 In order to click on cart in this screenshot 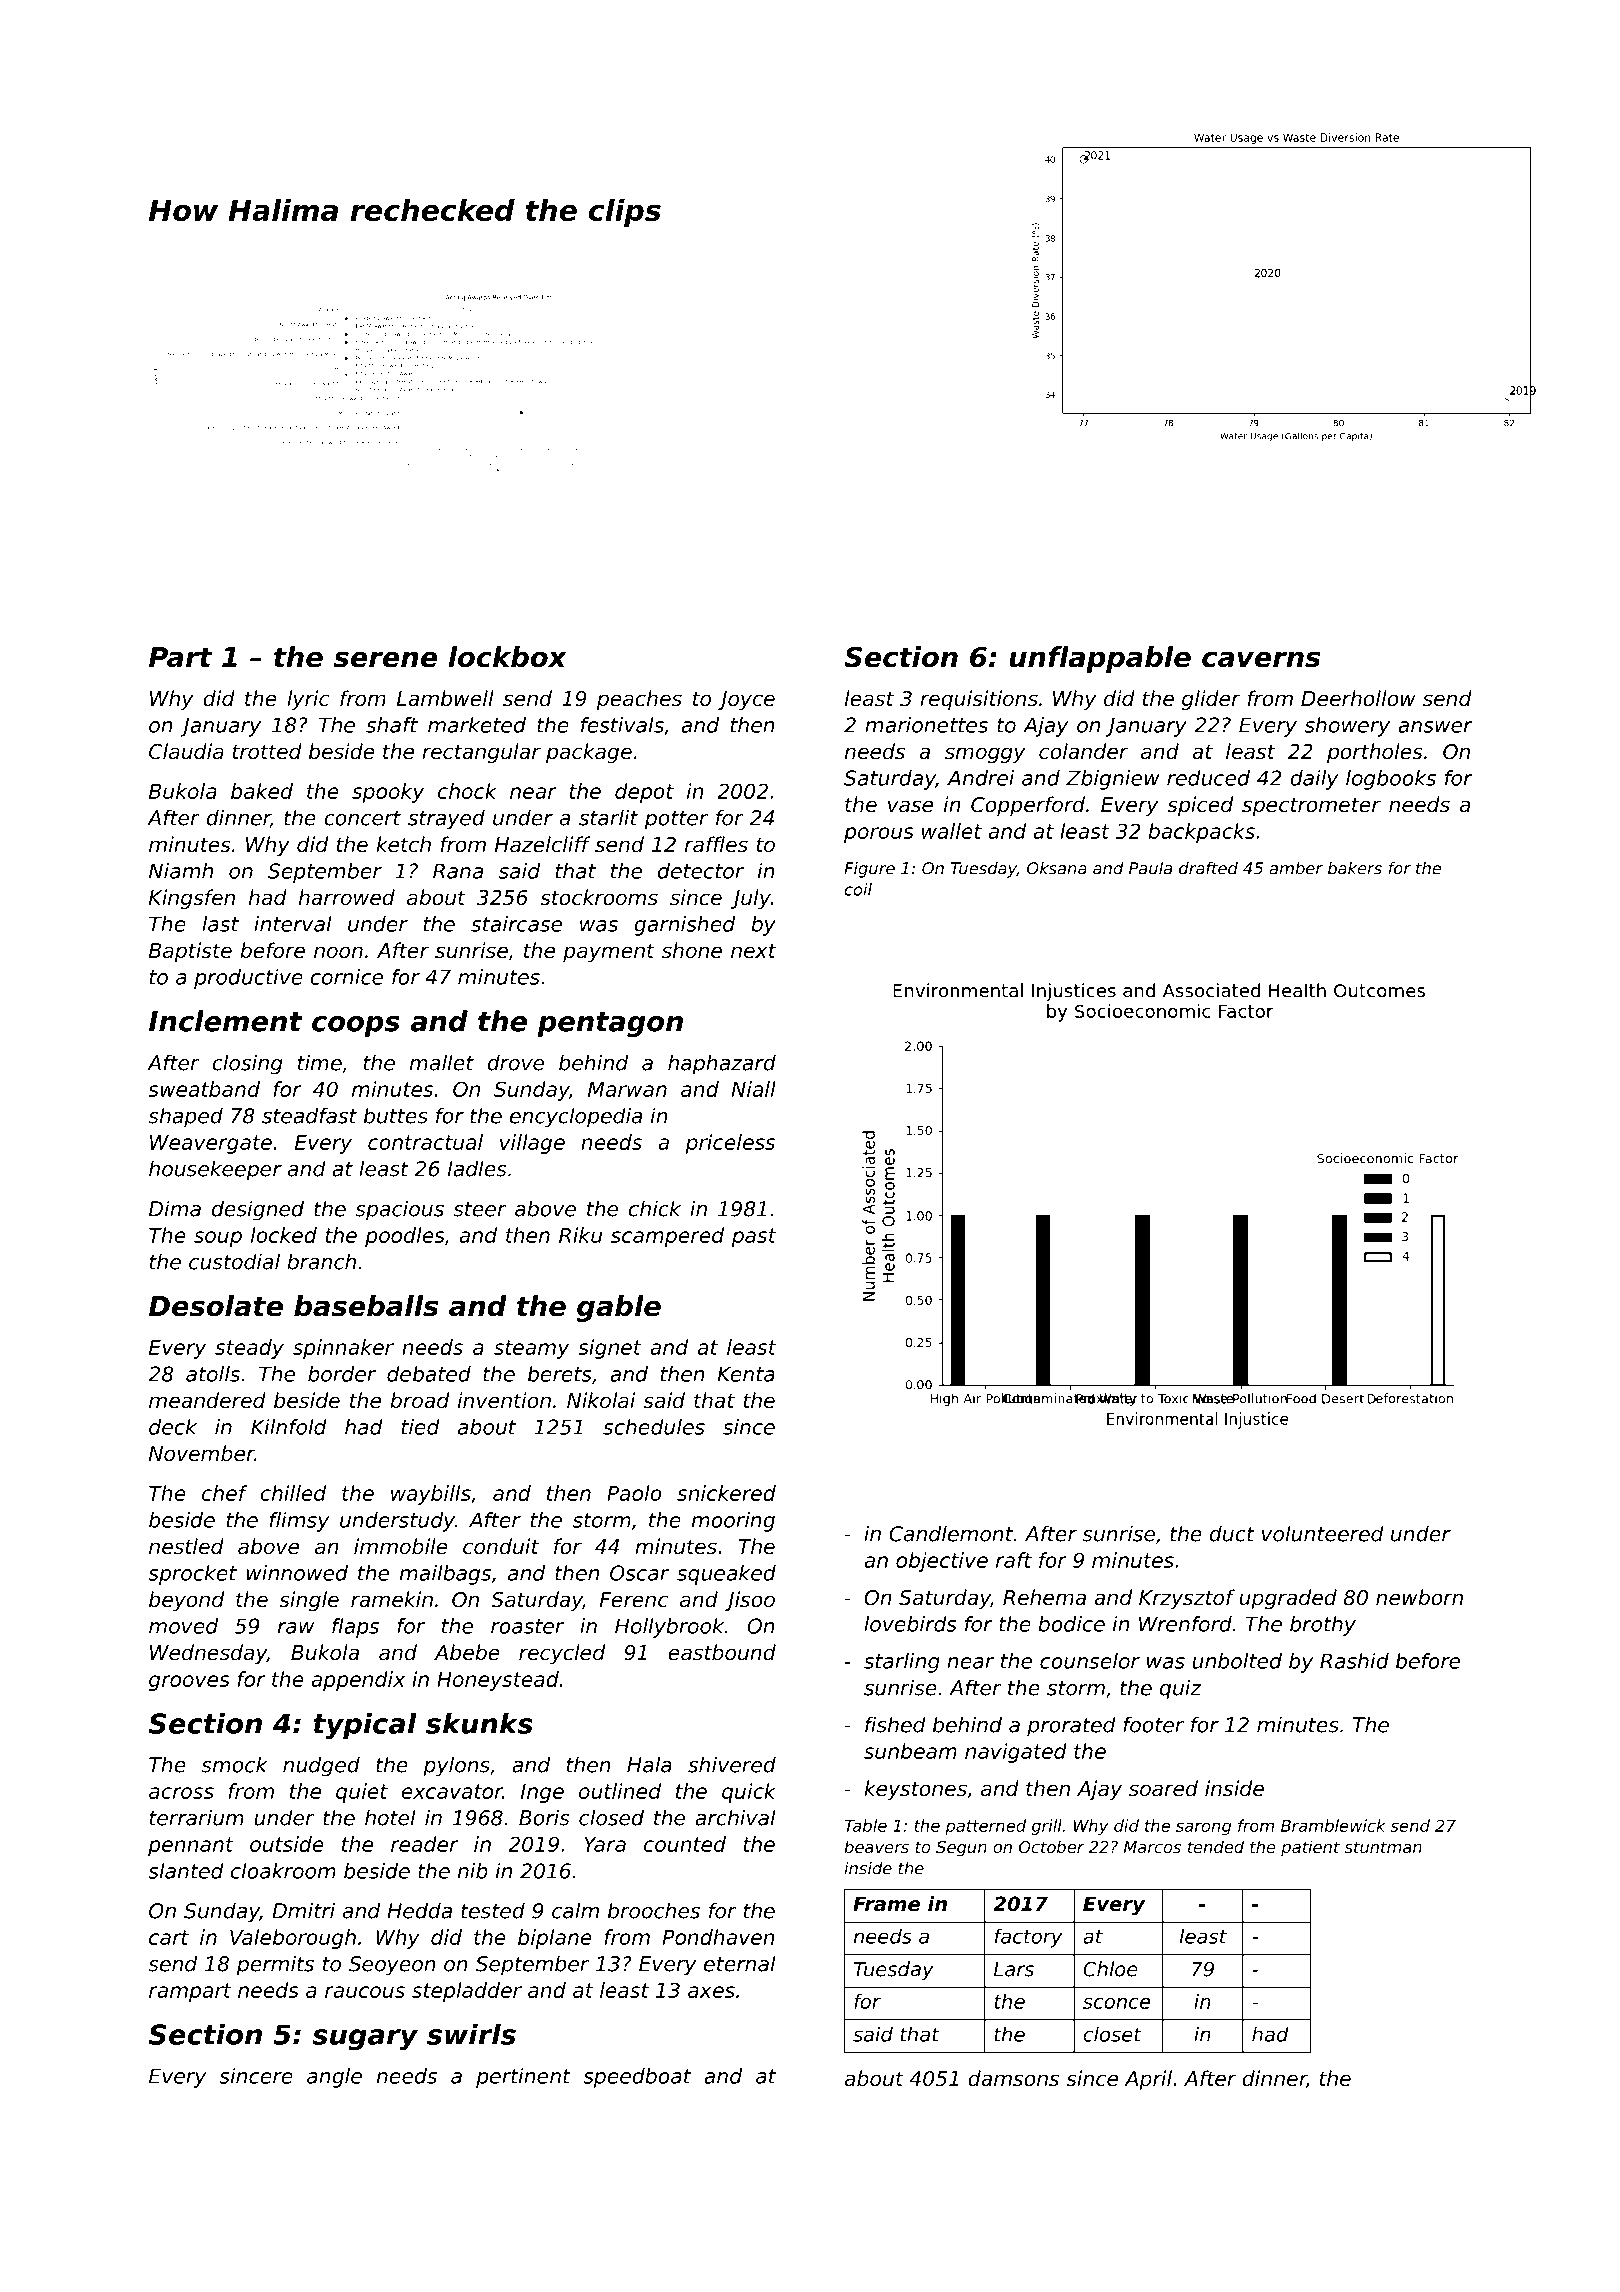, I will do `click(169, 1937)`.
